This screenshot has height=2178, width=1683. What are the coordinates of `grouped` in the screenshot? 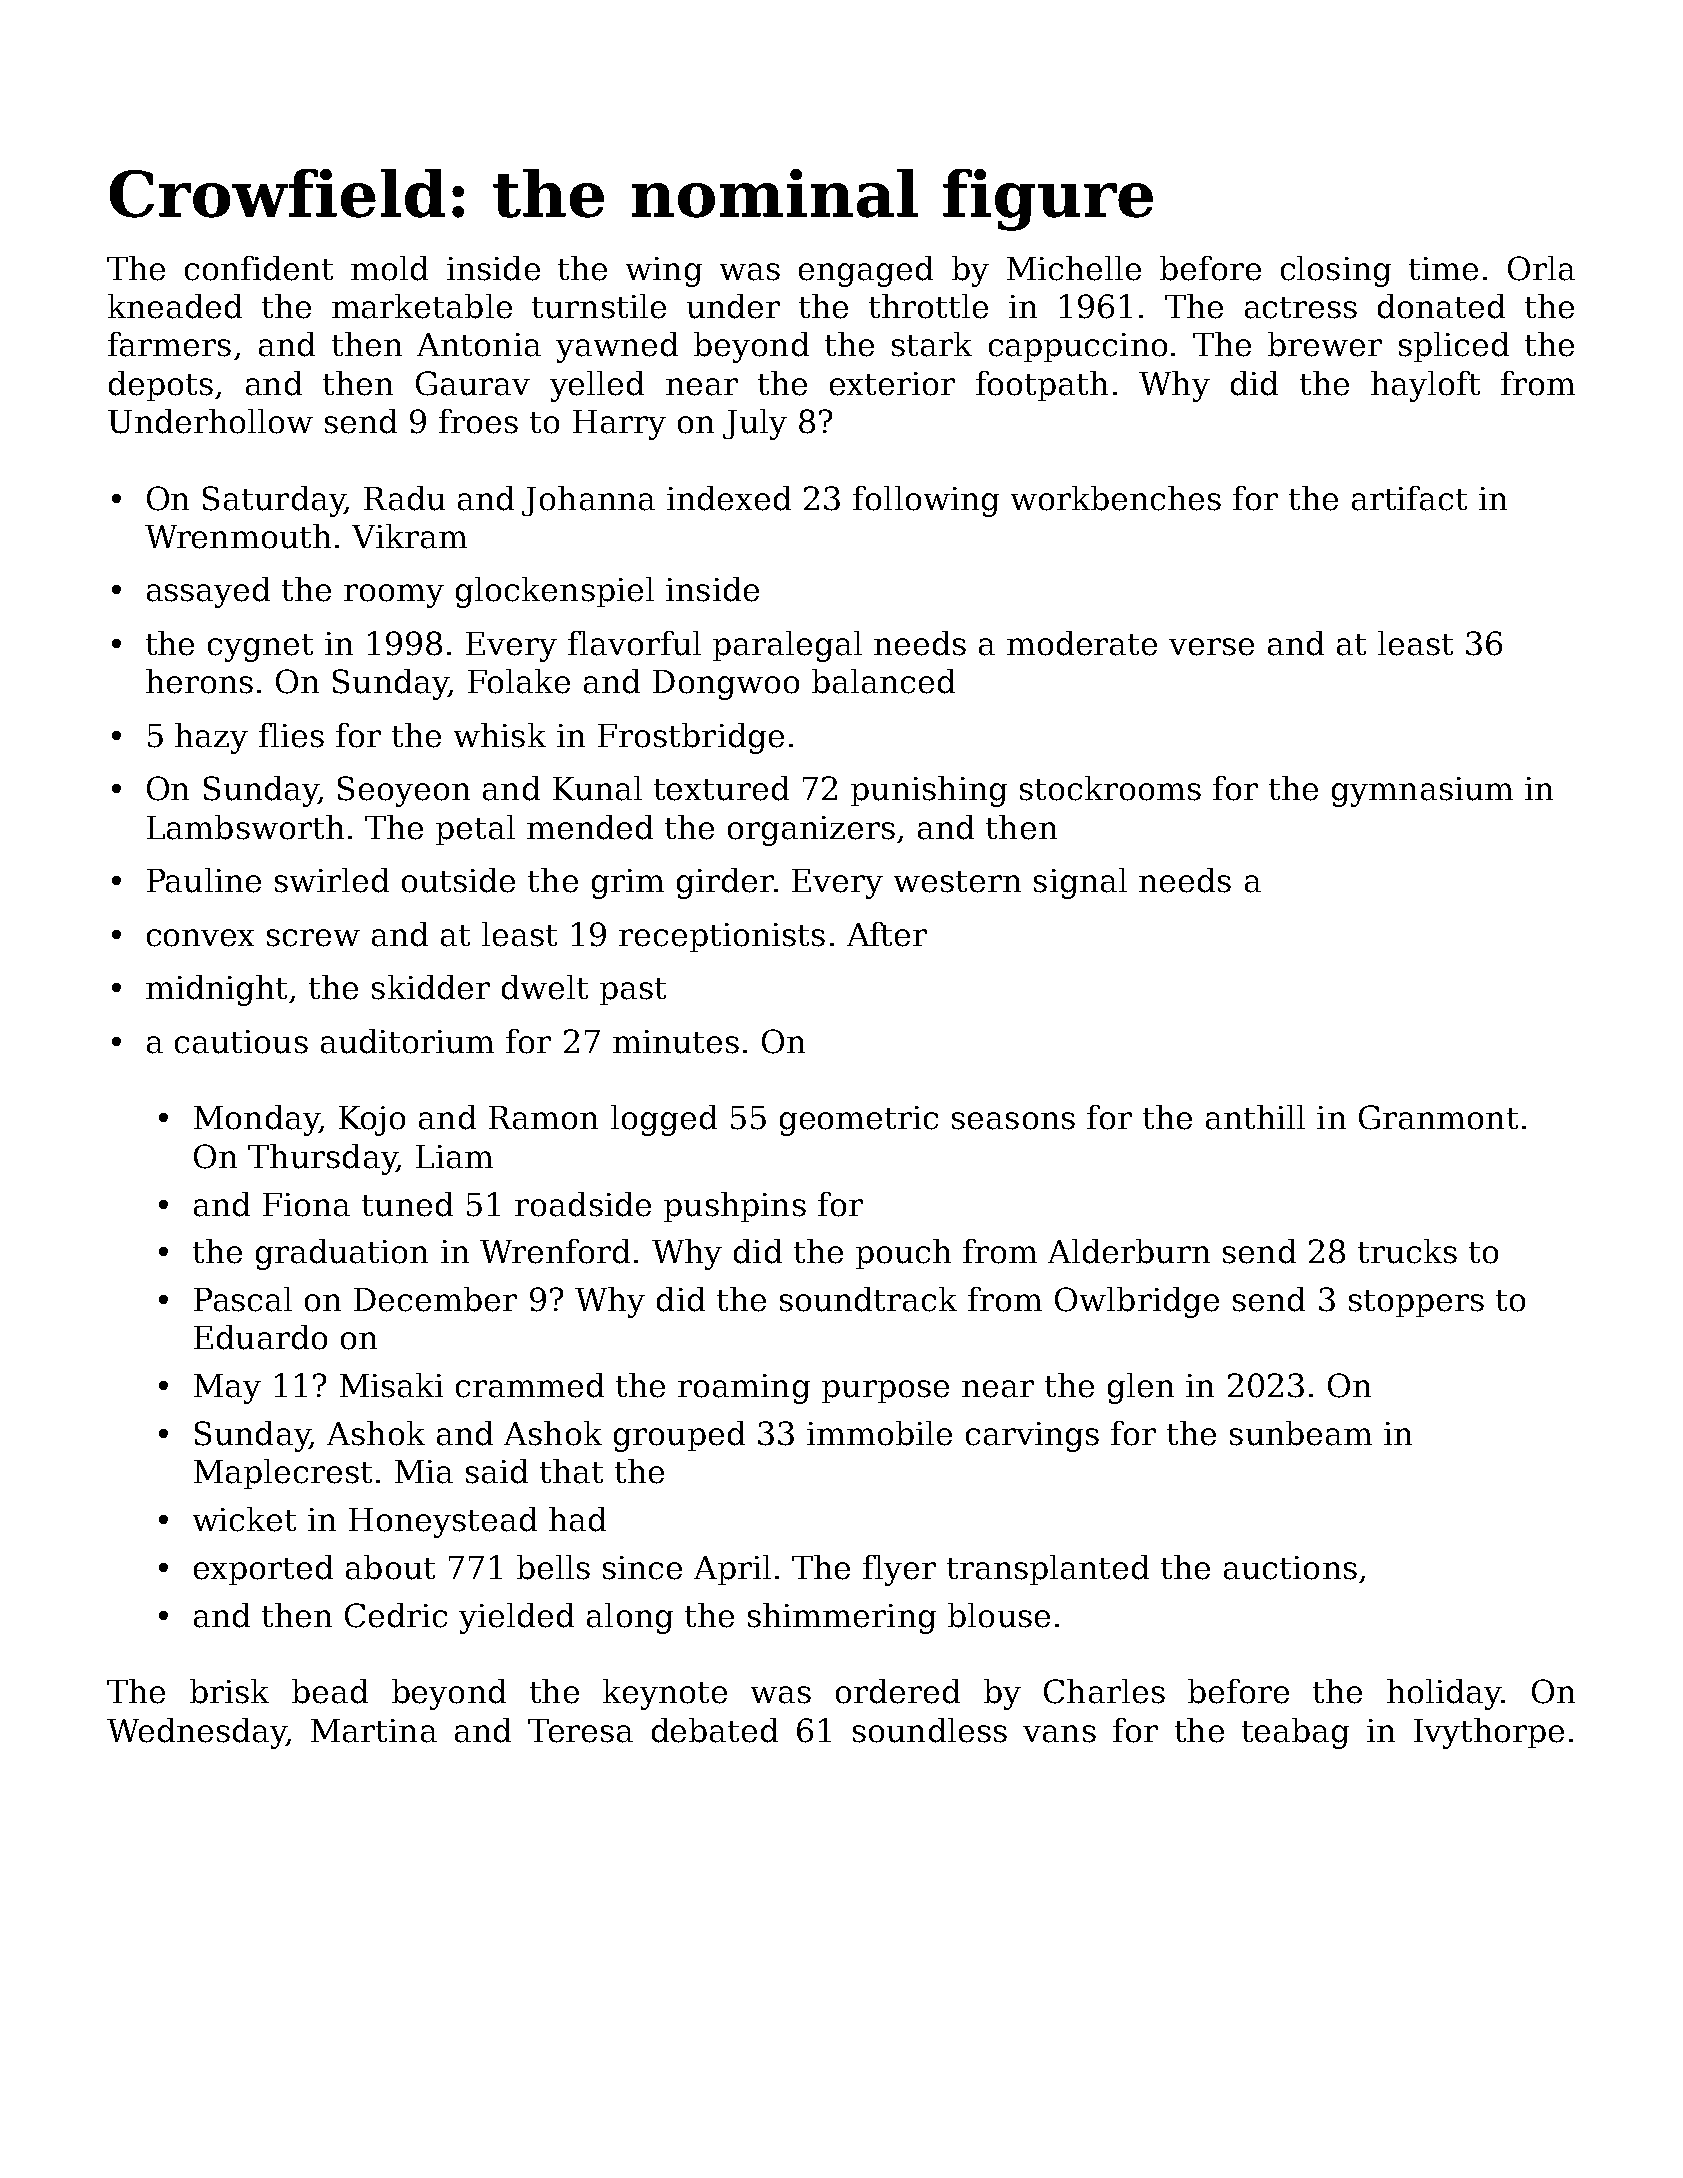 It's located at (679, 1436).
